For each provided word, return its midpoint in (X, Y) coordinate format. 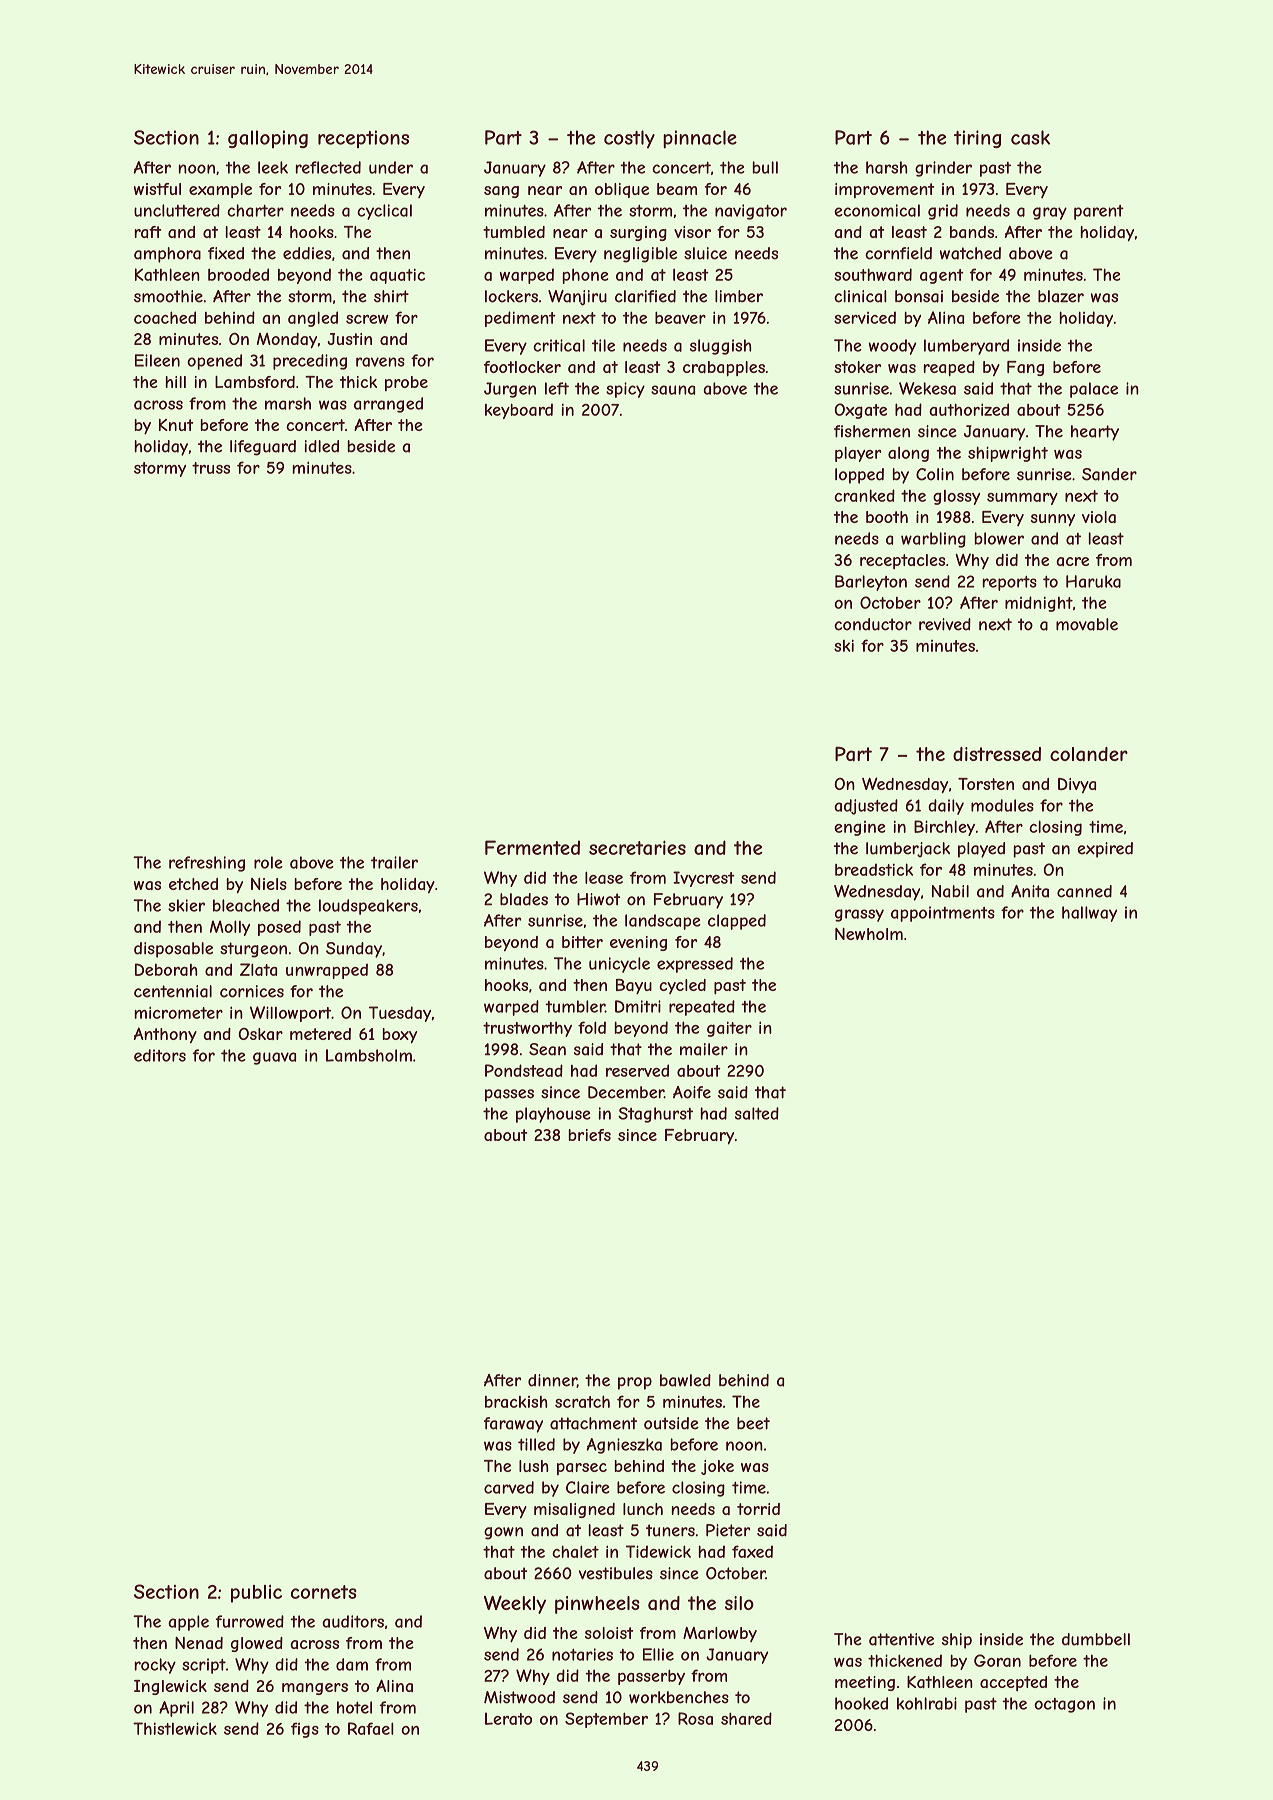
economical (877, 210)
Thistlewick (175, 1728)
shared (746, 1718)
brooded (238, 274)
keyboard (519, 411)
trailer (394, 862)
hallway (1089, 914)
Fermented (532, 847)
